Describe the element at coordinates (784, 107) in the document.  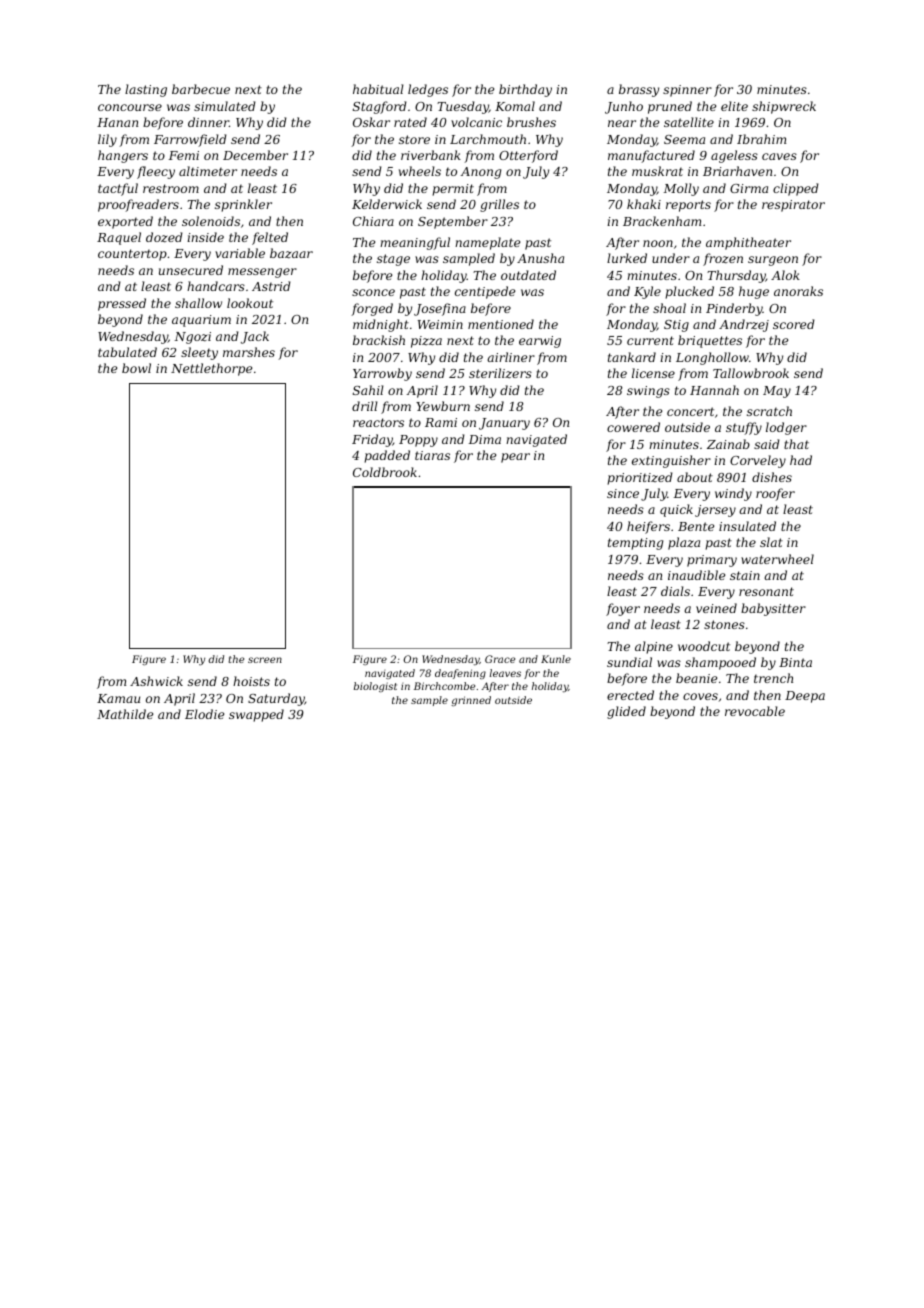
I see `shipwreck` at that location.
